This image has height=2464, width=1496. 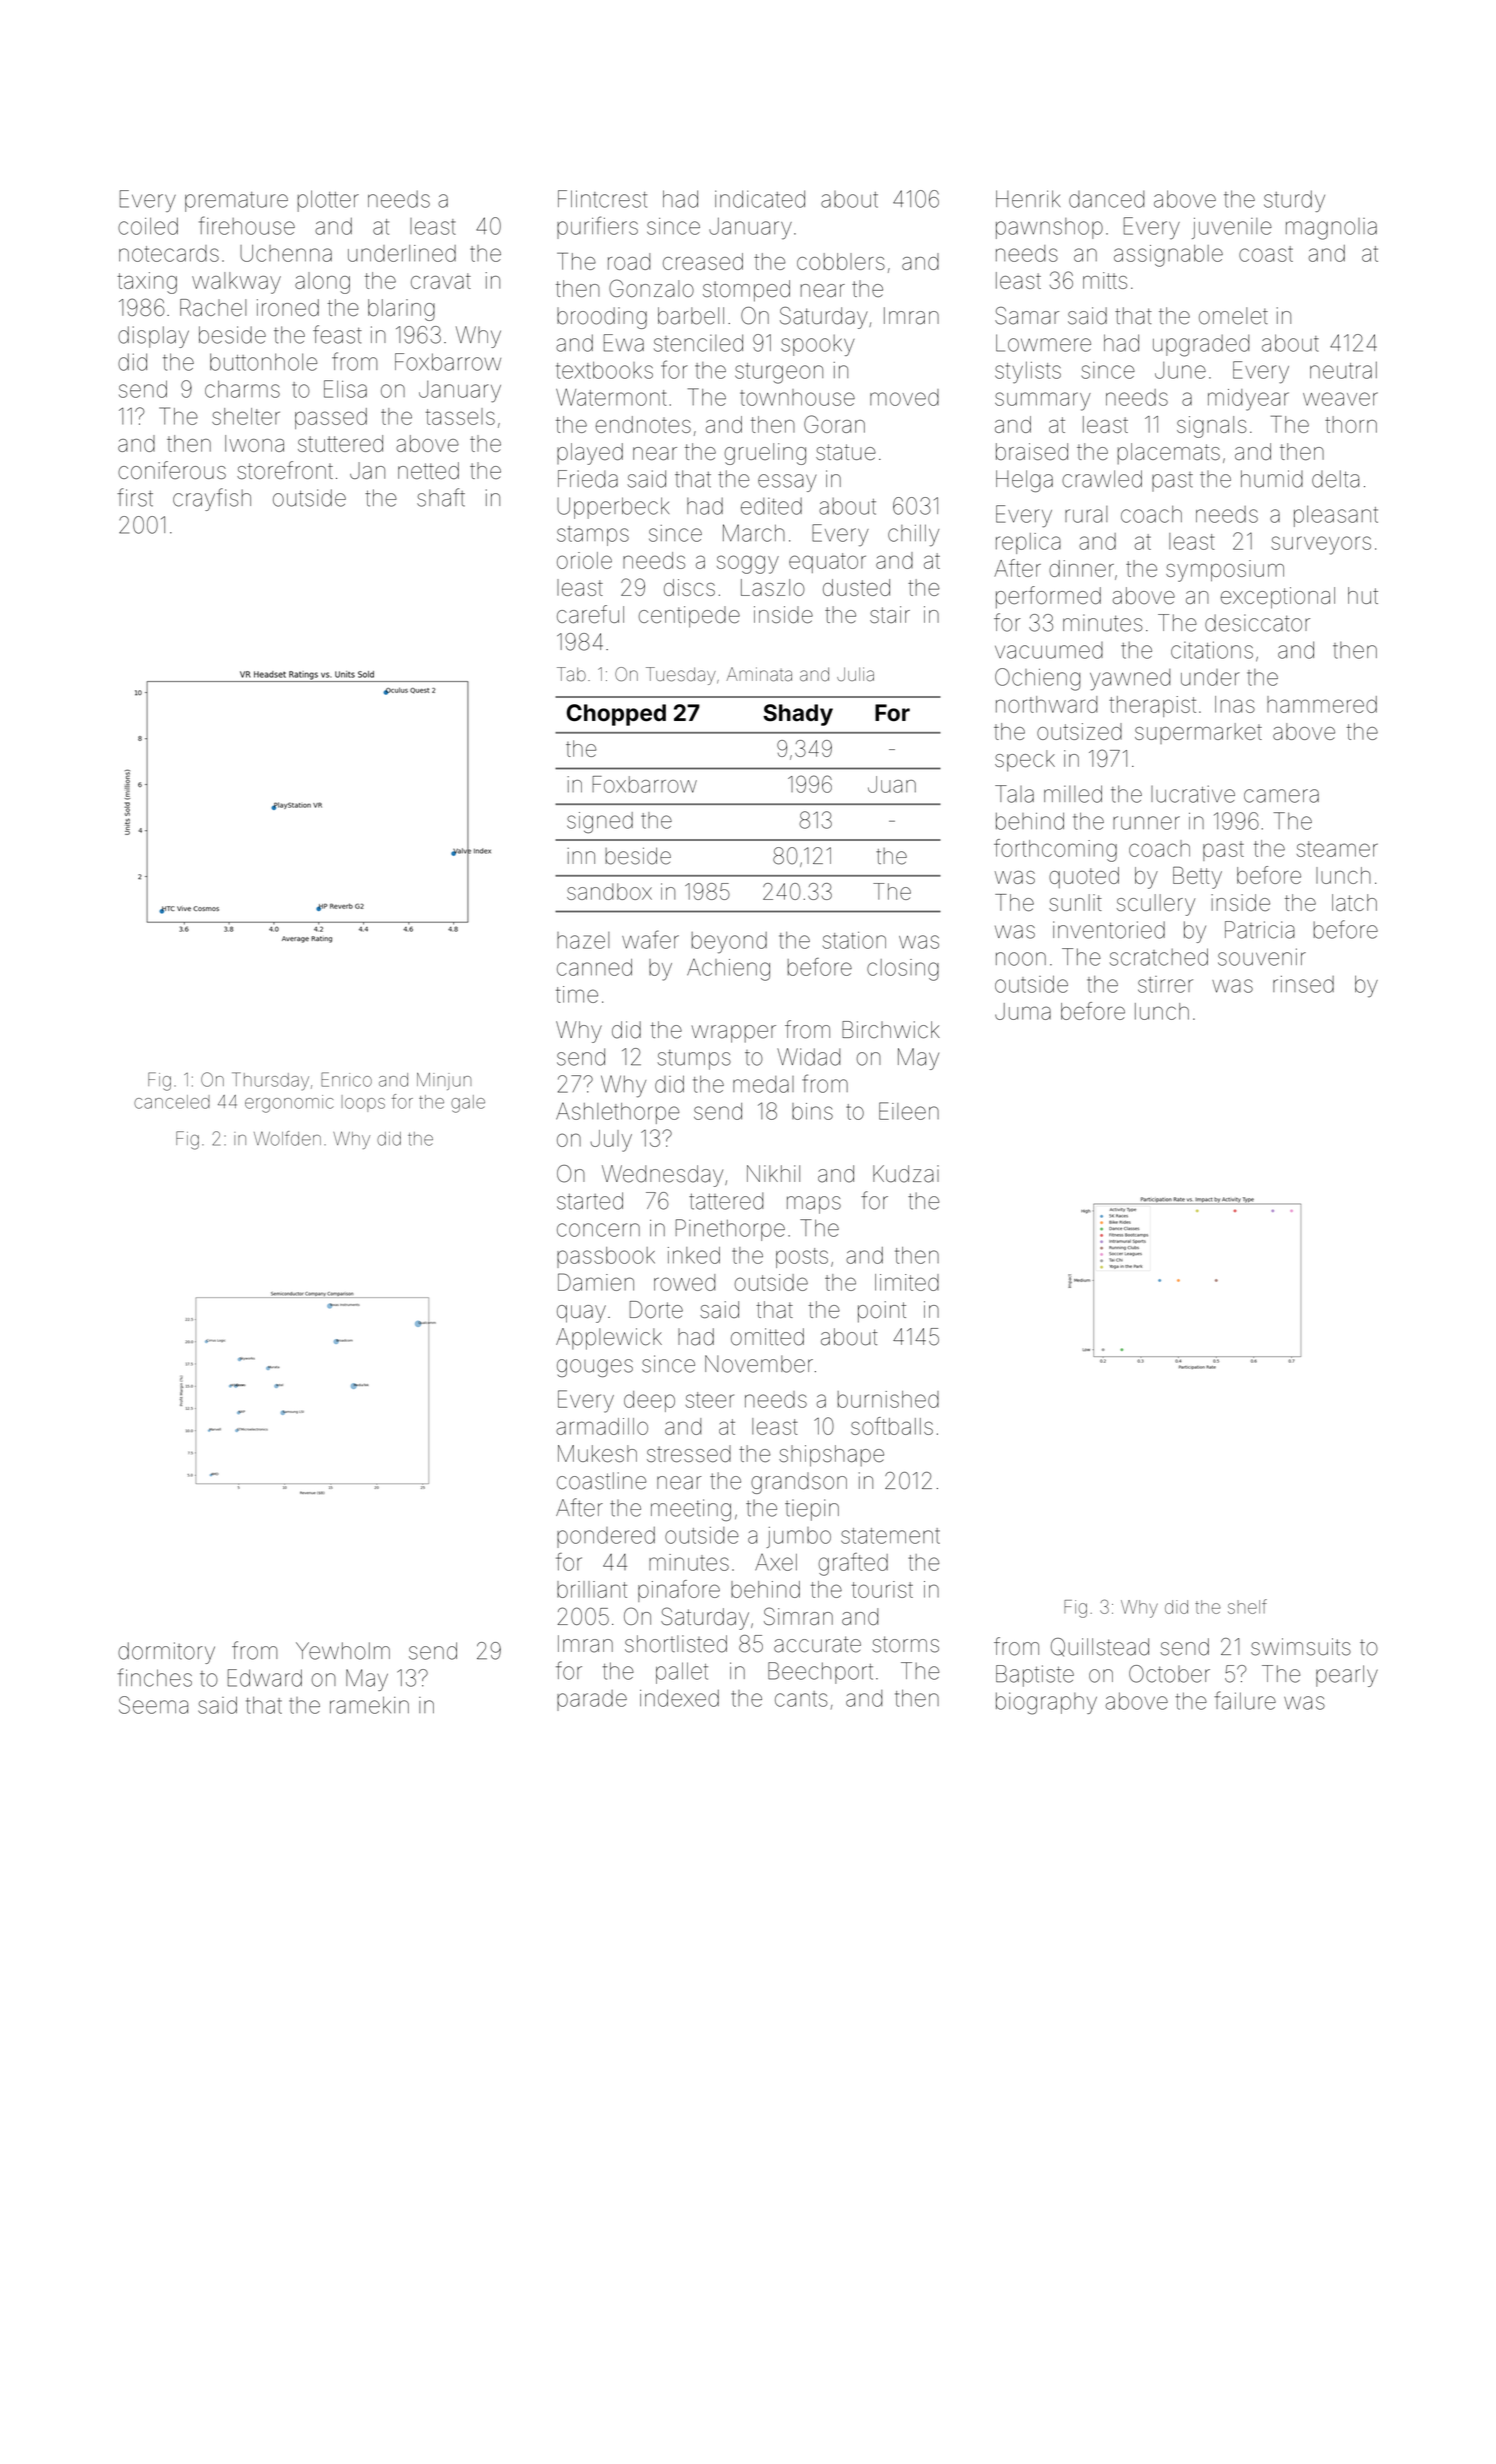 What do you see at coordinates (1021, 959) in the image?
I see `noon` at bounding box center [1021, 959].
